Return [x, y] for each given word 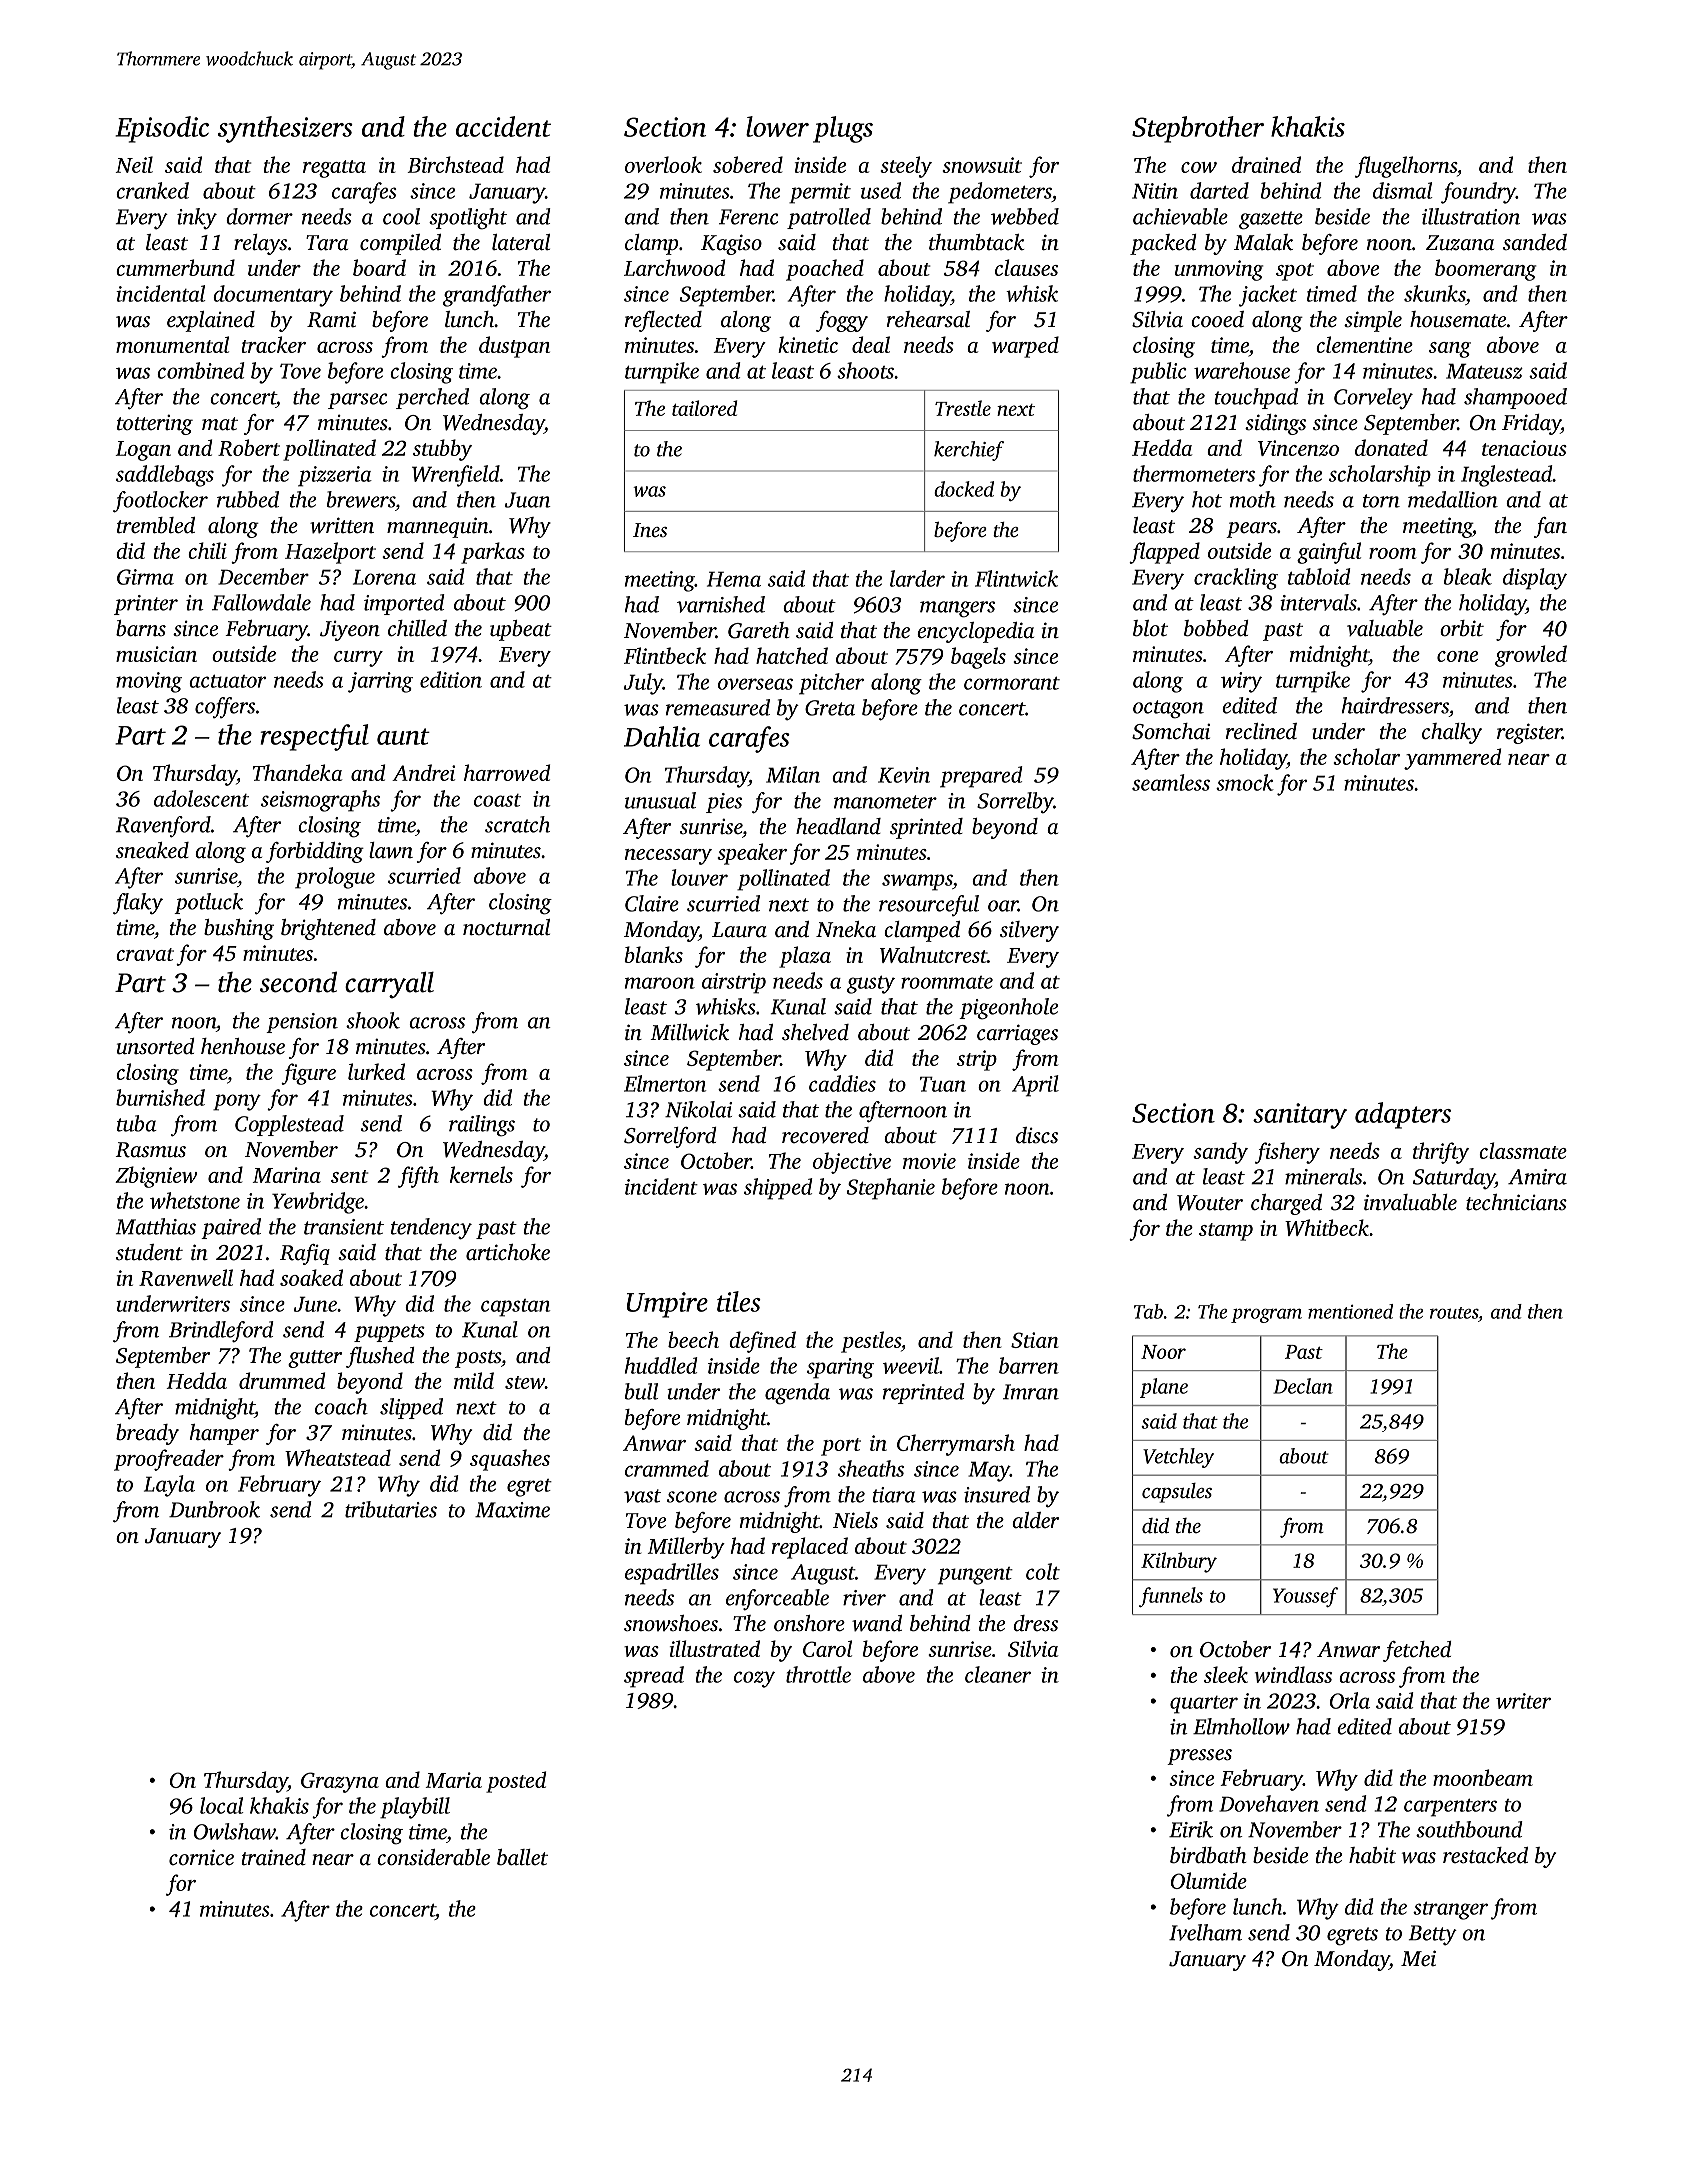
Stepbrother [1198, 129]
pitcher [831, 684]
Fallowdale [261, 602]
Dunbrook [214, 1509]
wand [877, 1623]
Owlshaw [235, 1831]
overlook [663, 164]
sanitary [1300, 1116]
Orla [1350, 1700]
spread [654, 1677]
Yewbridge [318, 1203]
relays [260, 244]
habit [1372, 1855]
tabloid [1319, 576]
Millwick [689, 1032]
